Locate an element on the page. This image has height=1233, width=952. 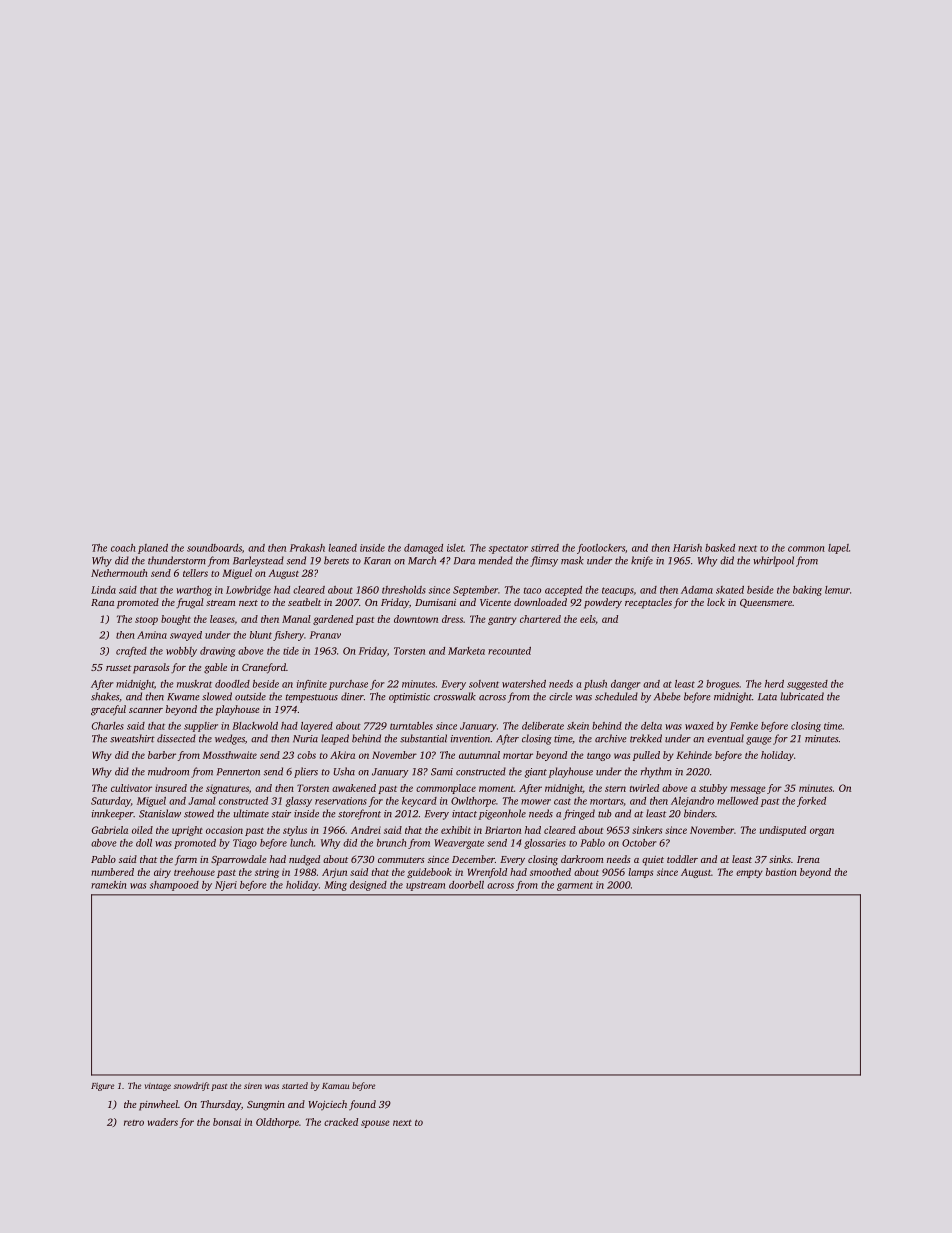
garment is located at coordinates (575, 886).
